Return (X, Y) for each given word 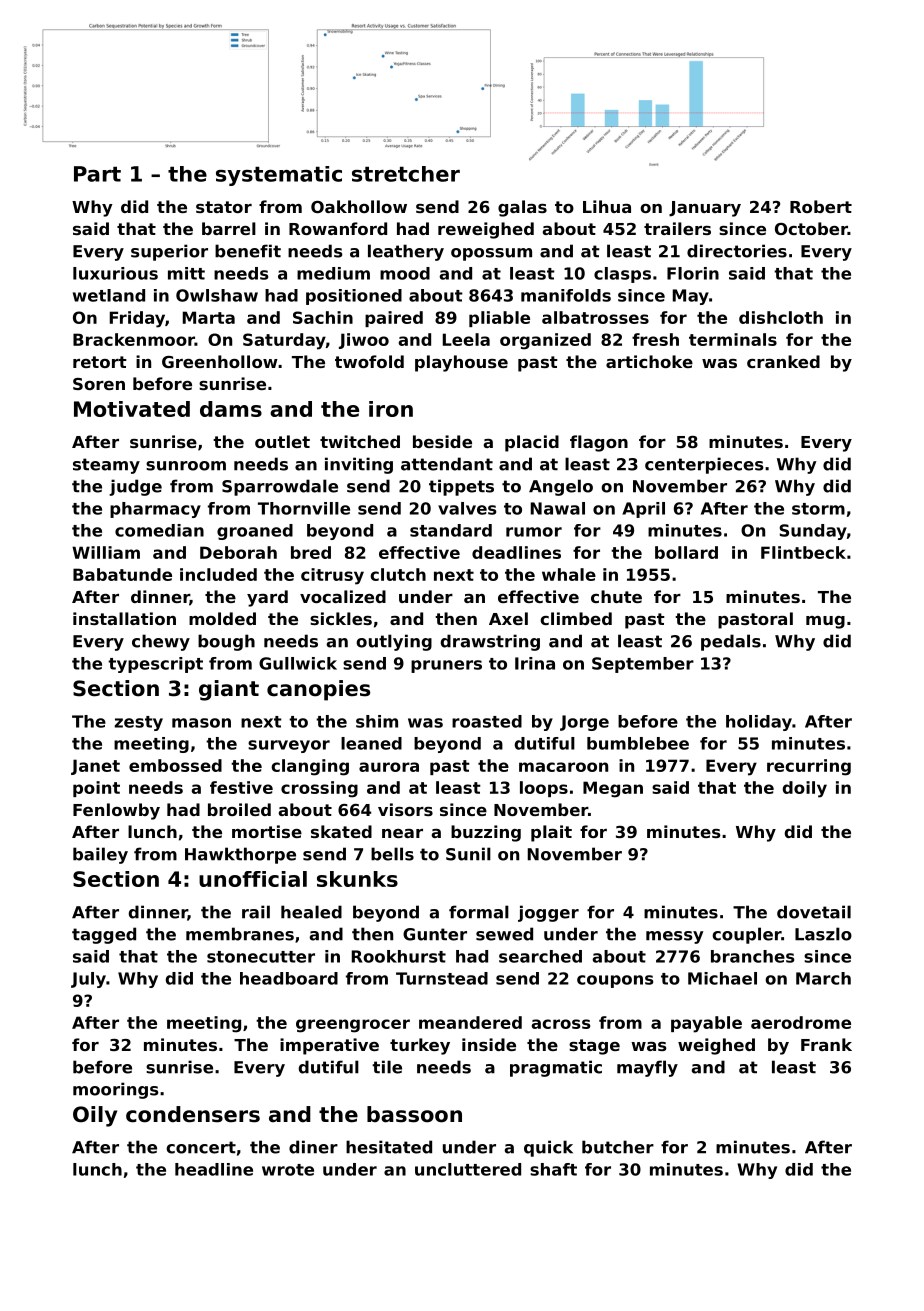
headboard (289, 978)
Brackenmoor (134, 339)
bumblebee (638, 743)
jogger (548, 913)
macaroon (563, 767)
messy (674, 937)
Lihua (607, 206)
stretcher (406, 174)
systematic (279, 176)
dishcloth (781, 317)
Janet (95, 767)
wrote (288, 1170)
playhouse (461, 363)
